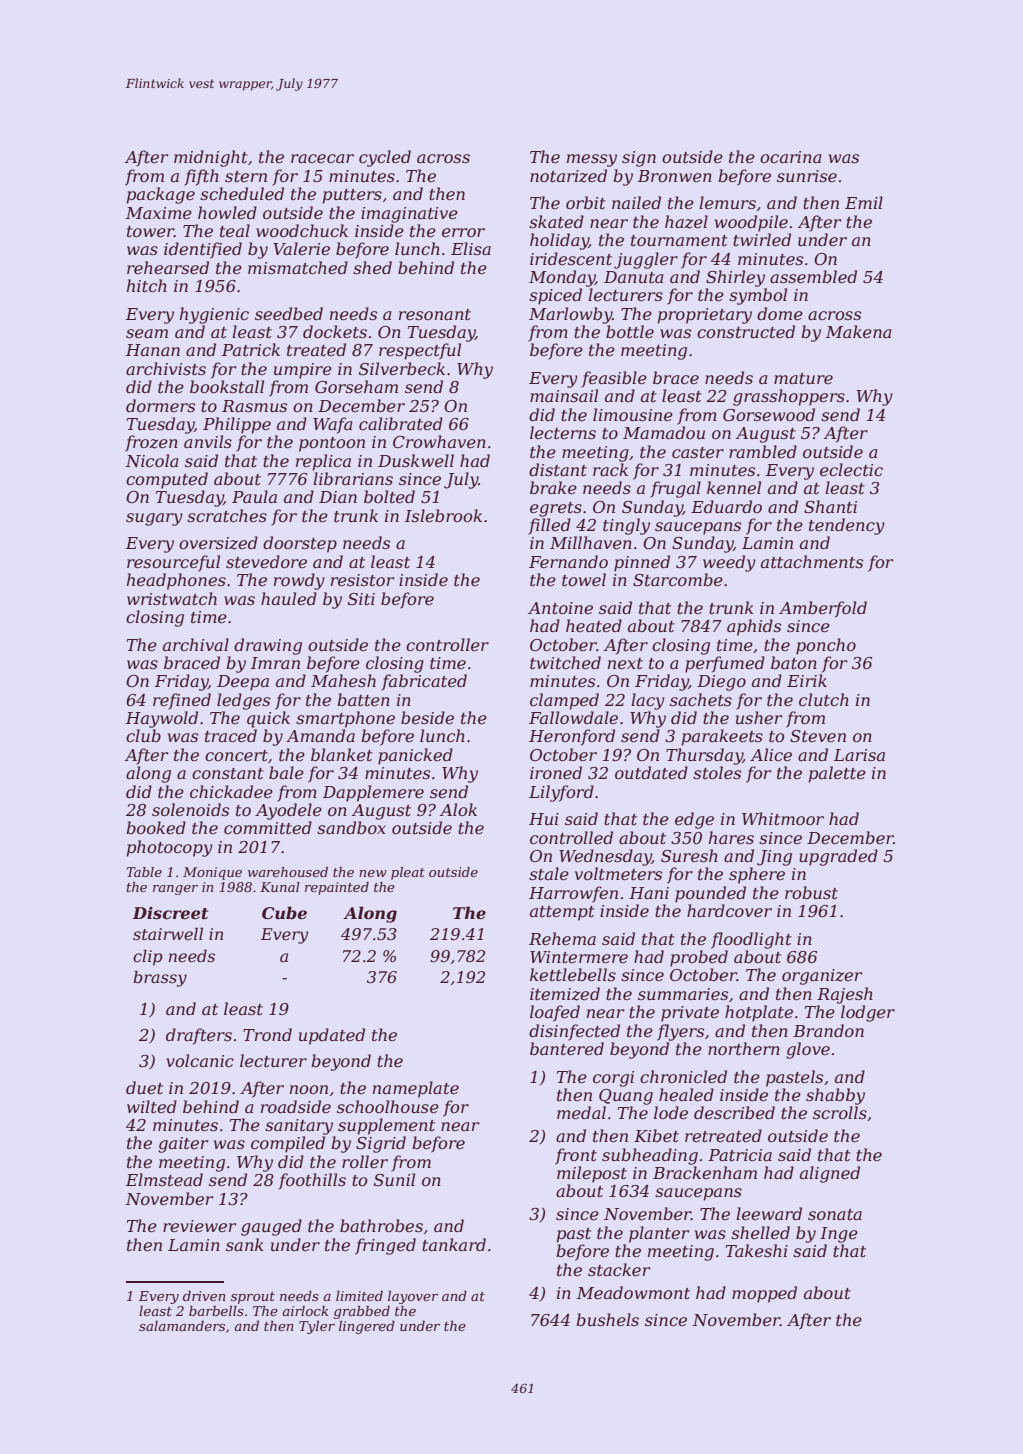 The height and width of the image is (1454, 1023). I want to click on assembled, so click(813, 276).
